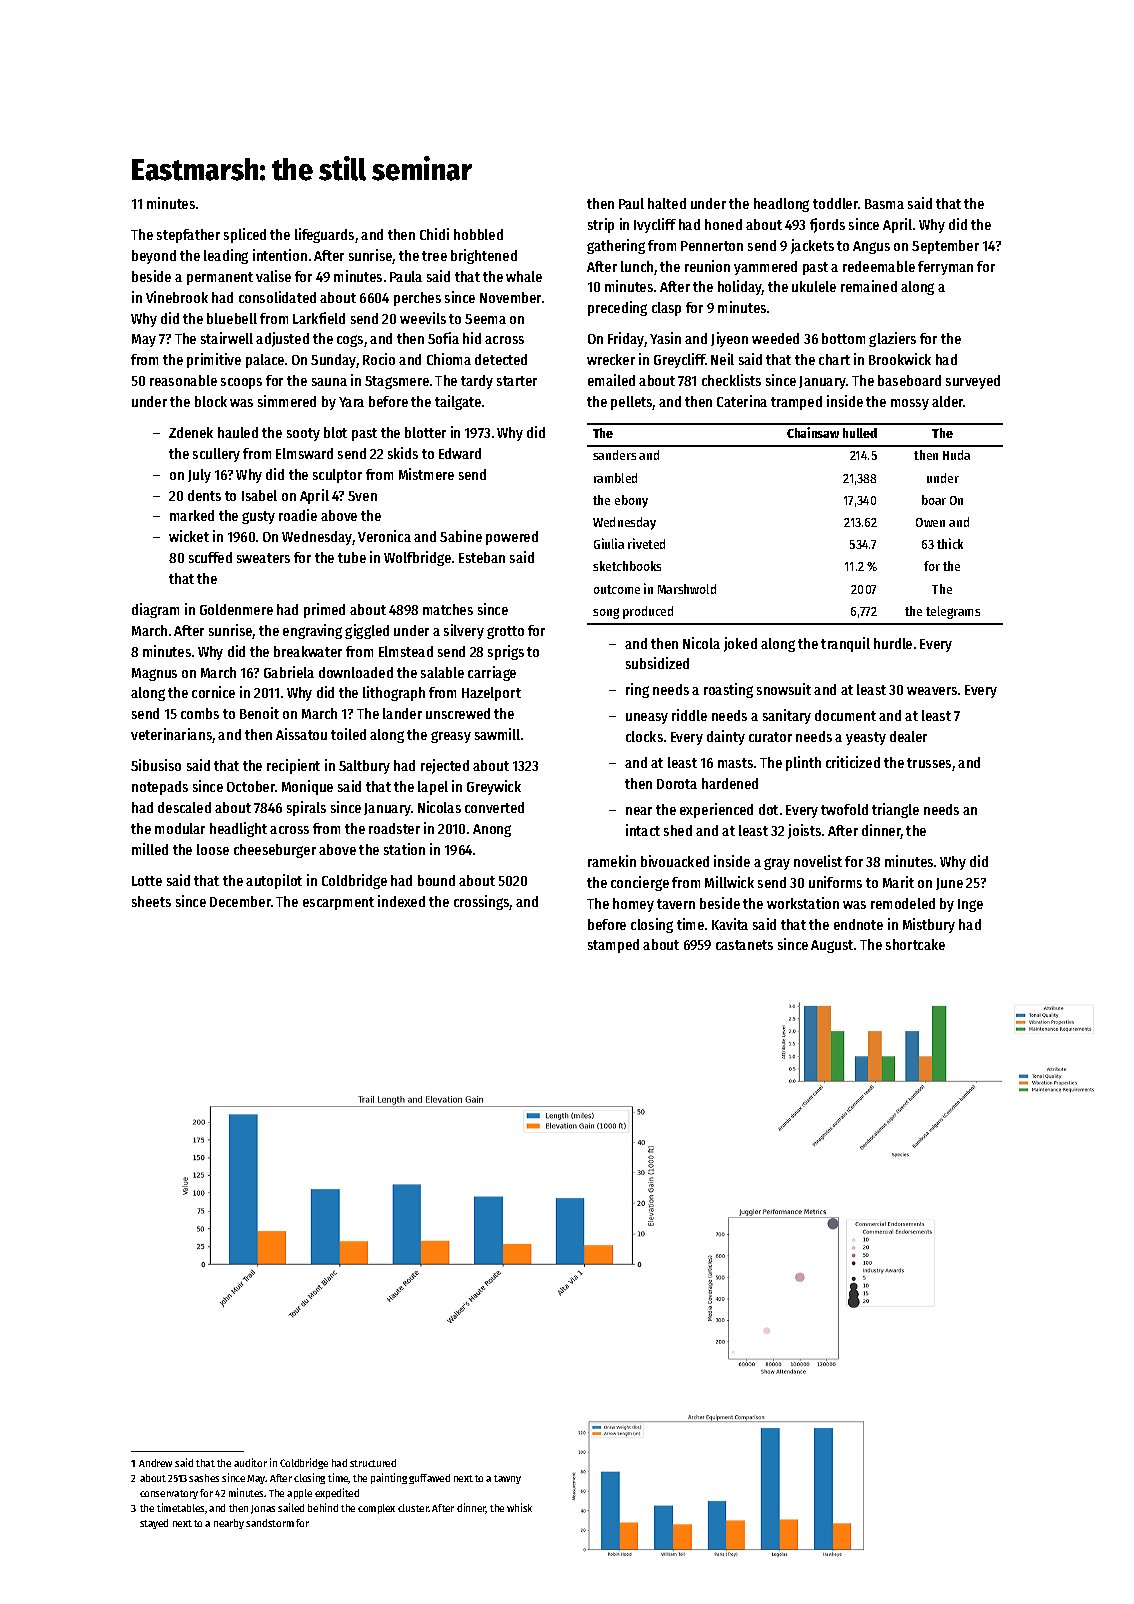 Image resolution: width=1134 pixels, height=1604 pixels. I want to click on glaziers, so click(892, 339).
